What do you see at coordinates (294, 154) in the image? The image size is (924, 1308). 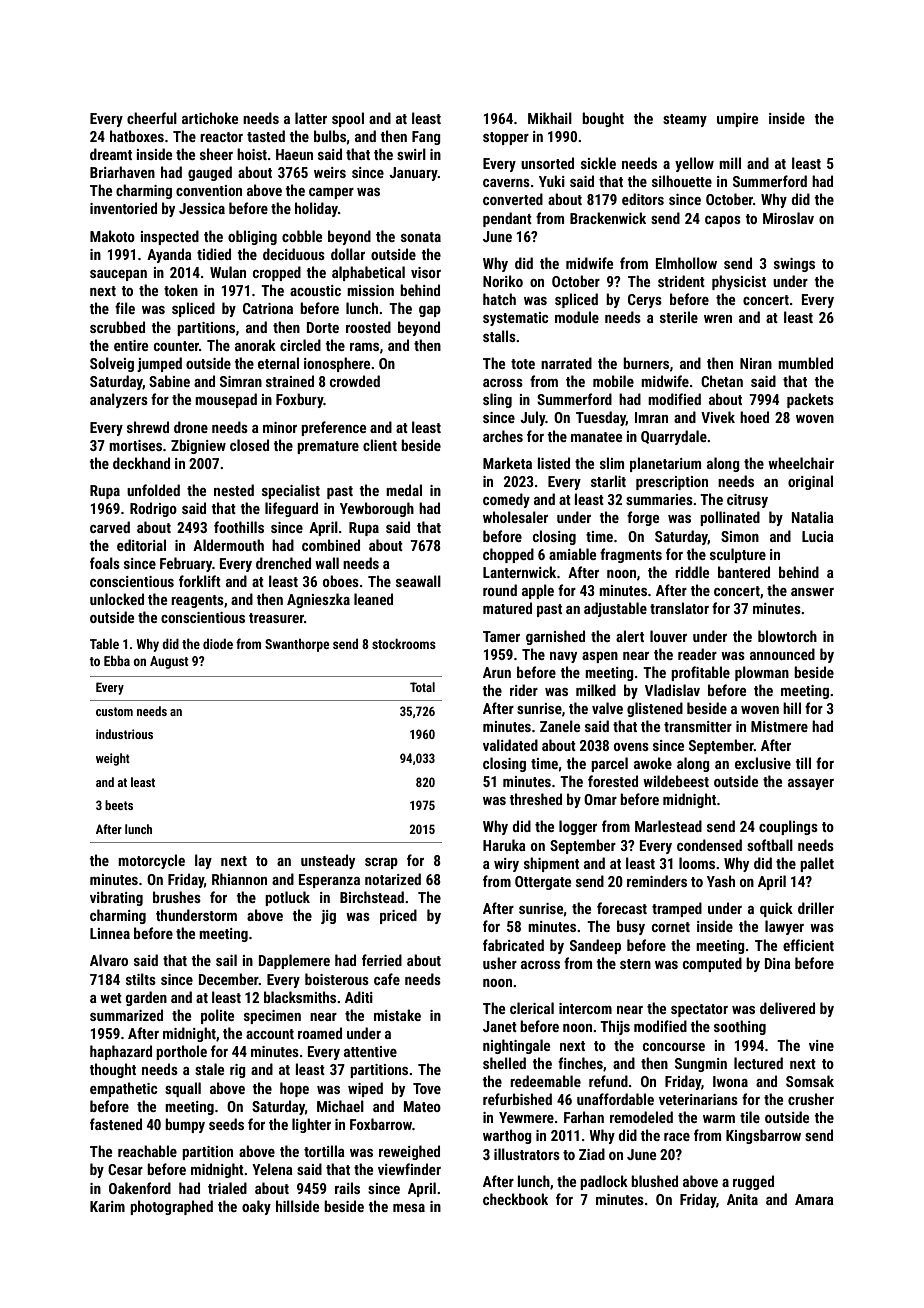 I see `Haeun` at bounding box center [294, 154].
